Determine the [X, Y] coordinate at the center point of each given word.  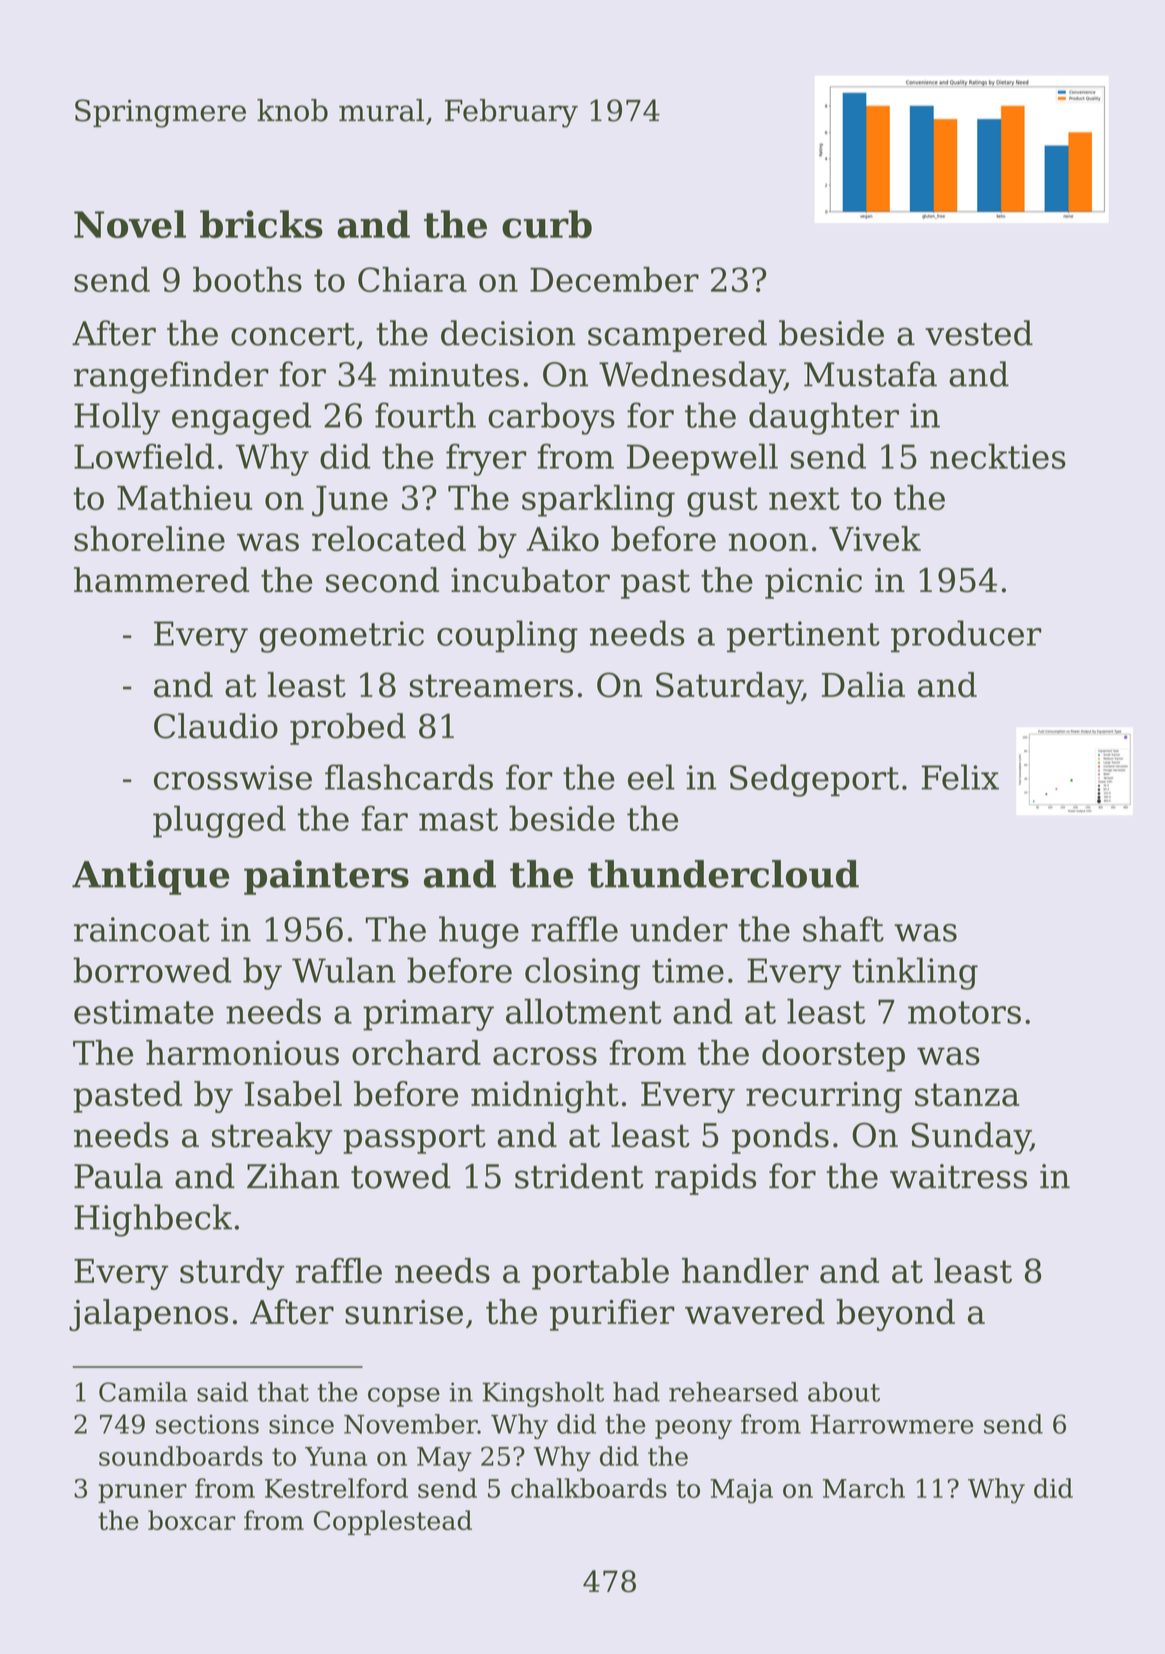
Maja [741, 1491]
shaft [843, 929]
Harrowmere [892, 1424]
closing [582, 973]
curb [547, 224]
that [283, 1392]
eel [651, 777]
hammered [161, 580]
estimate [144, 1011]
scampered [677, 336]
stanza [967, 1095]
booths [247, 279]
